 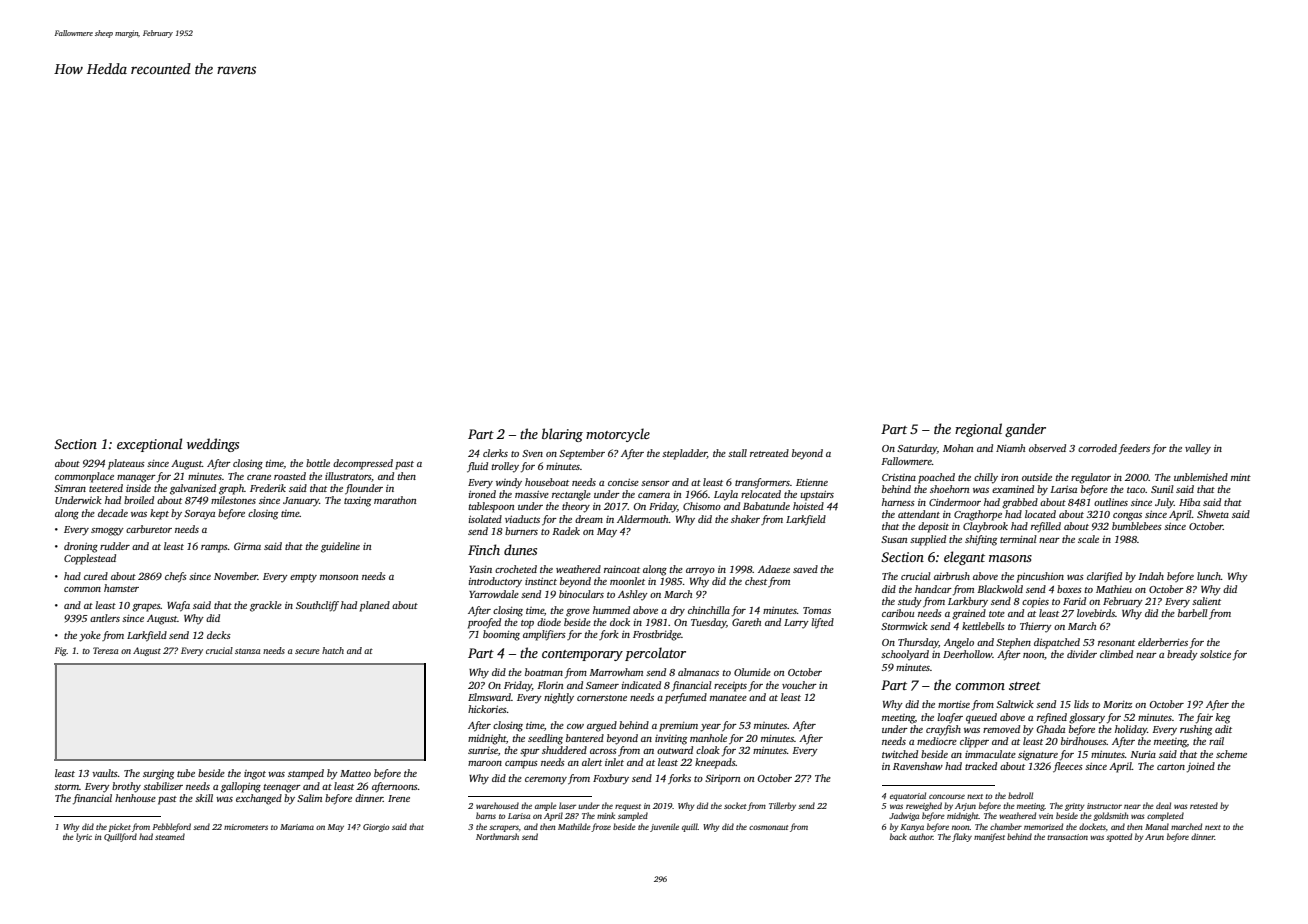 What do you see at coordinates (898, 836) in the screenshot?
I see `back` at bounding box center [898, 836].
